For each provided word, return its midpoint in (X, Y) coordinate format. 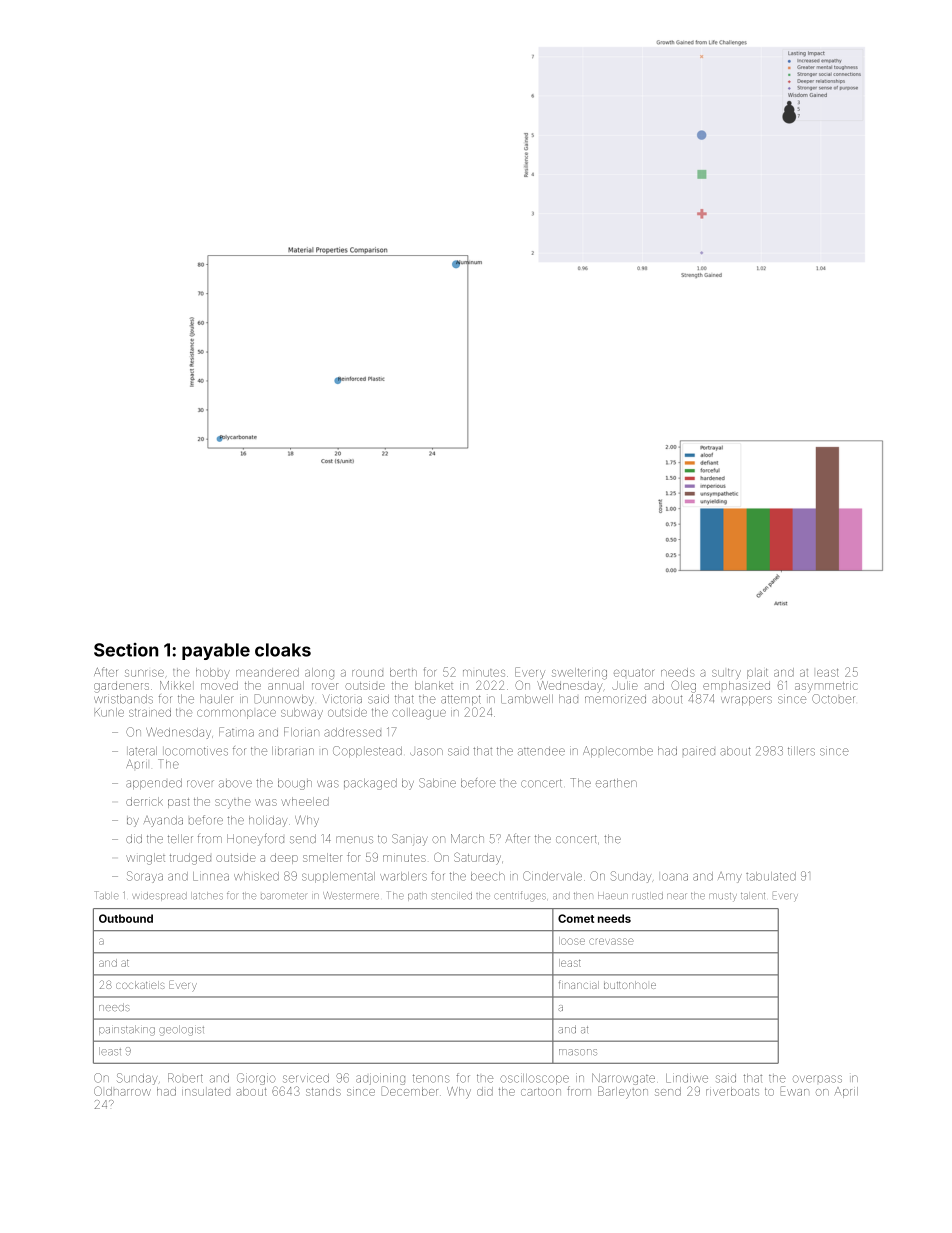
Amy (730, 877)
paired (699, 752)
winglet (145, 859)
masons (578, 1052)
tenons (431, 1078)
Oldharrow (122, 1091)
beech (488, 876)
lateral (143, 751)
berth (403, 672)
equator (634, 673)
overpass (817, 1079)
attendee (541, 751)
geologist (181, 1030)
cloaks (283, 650)
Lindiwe (687, 1078)
